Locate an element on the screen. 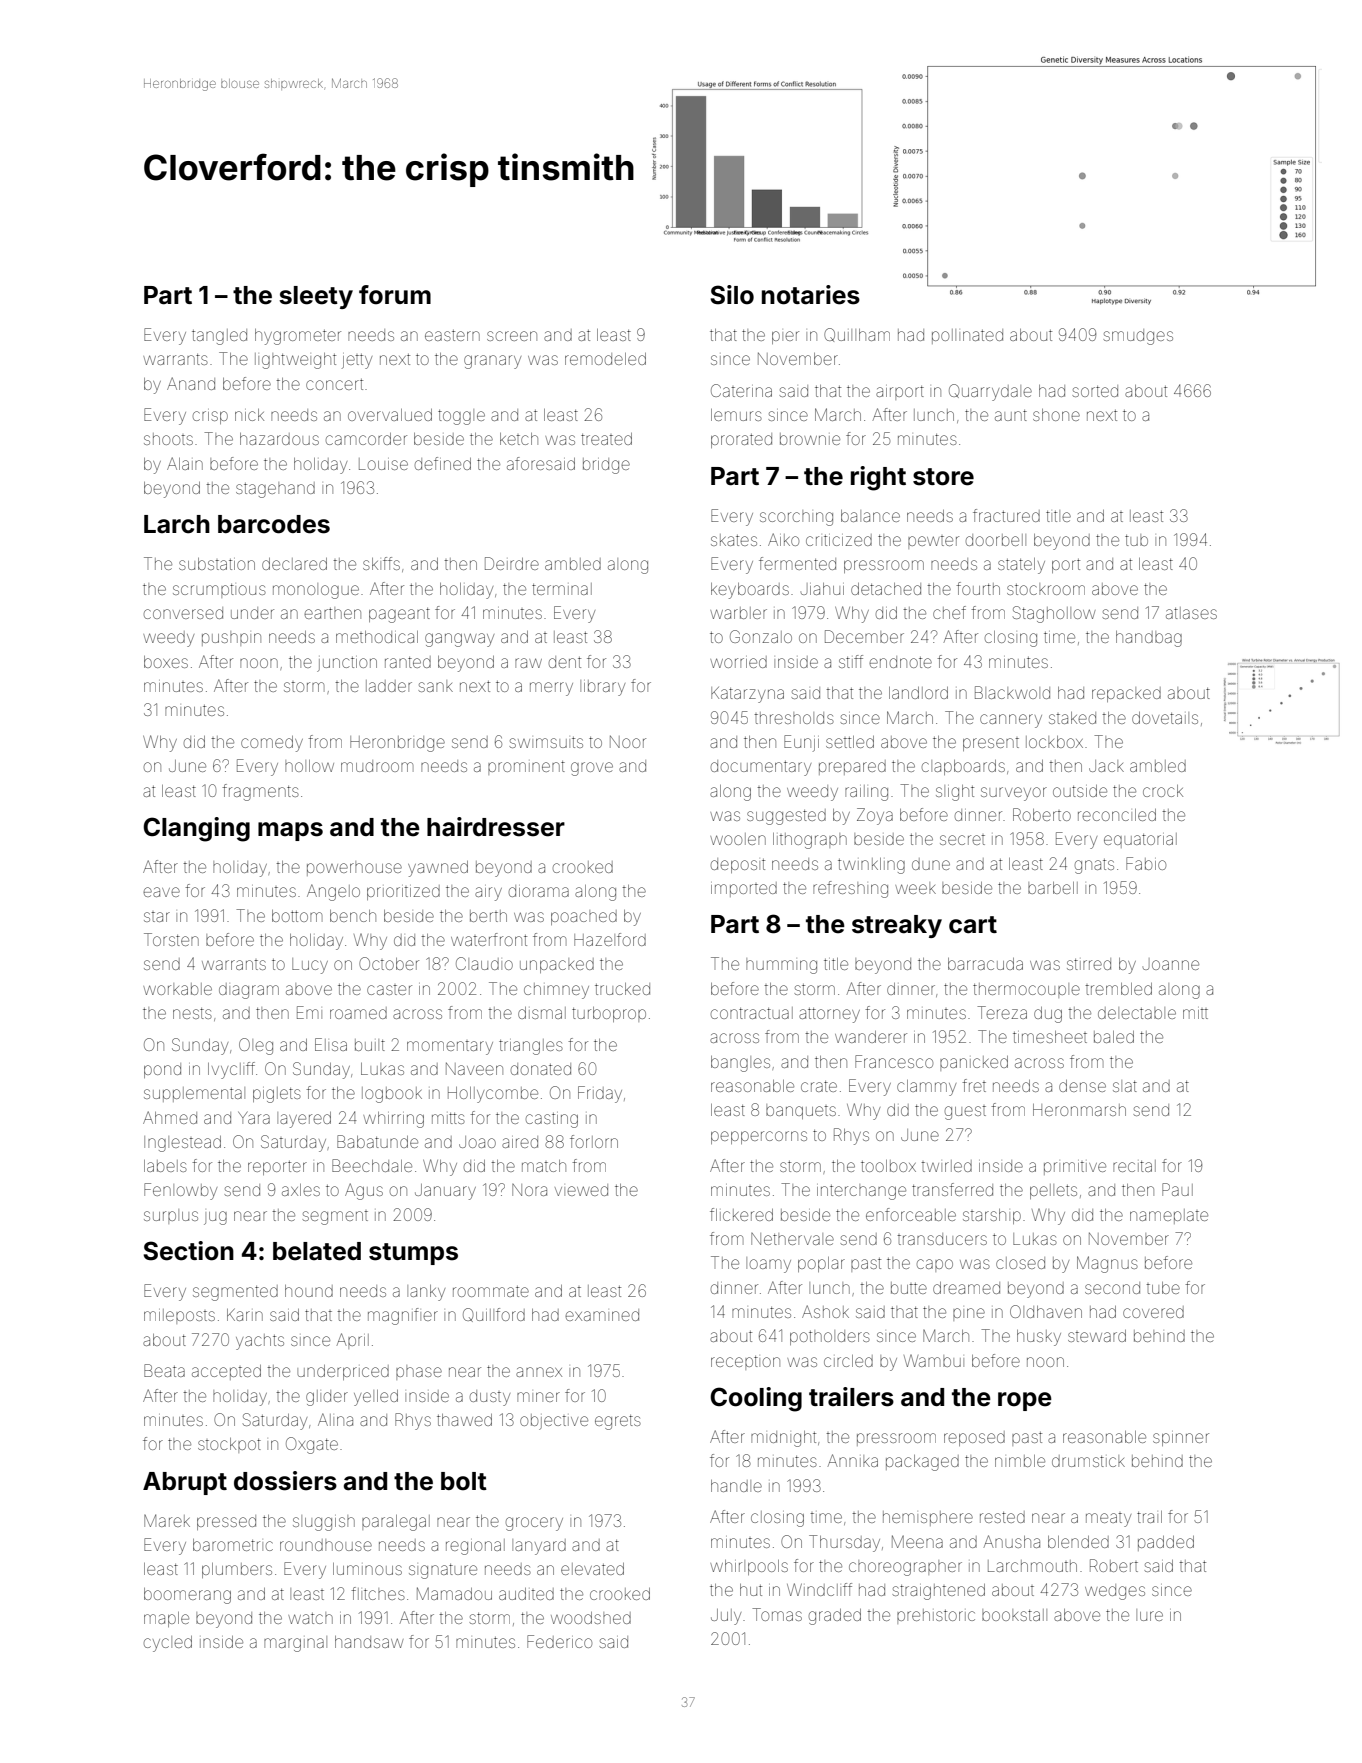  Tereza is located at coordinates (1002, 1012).
